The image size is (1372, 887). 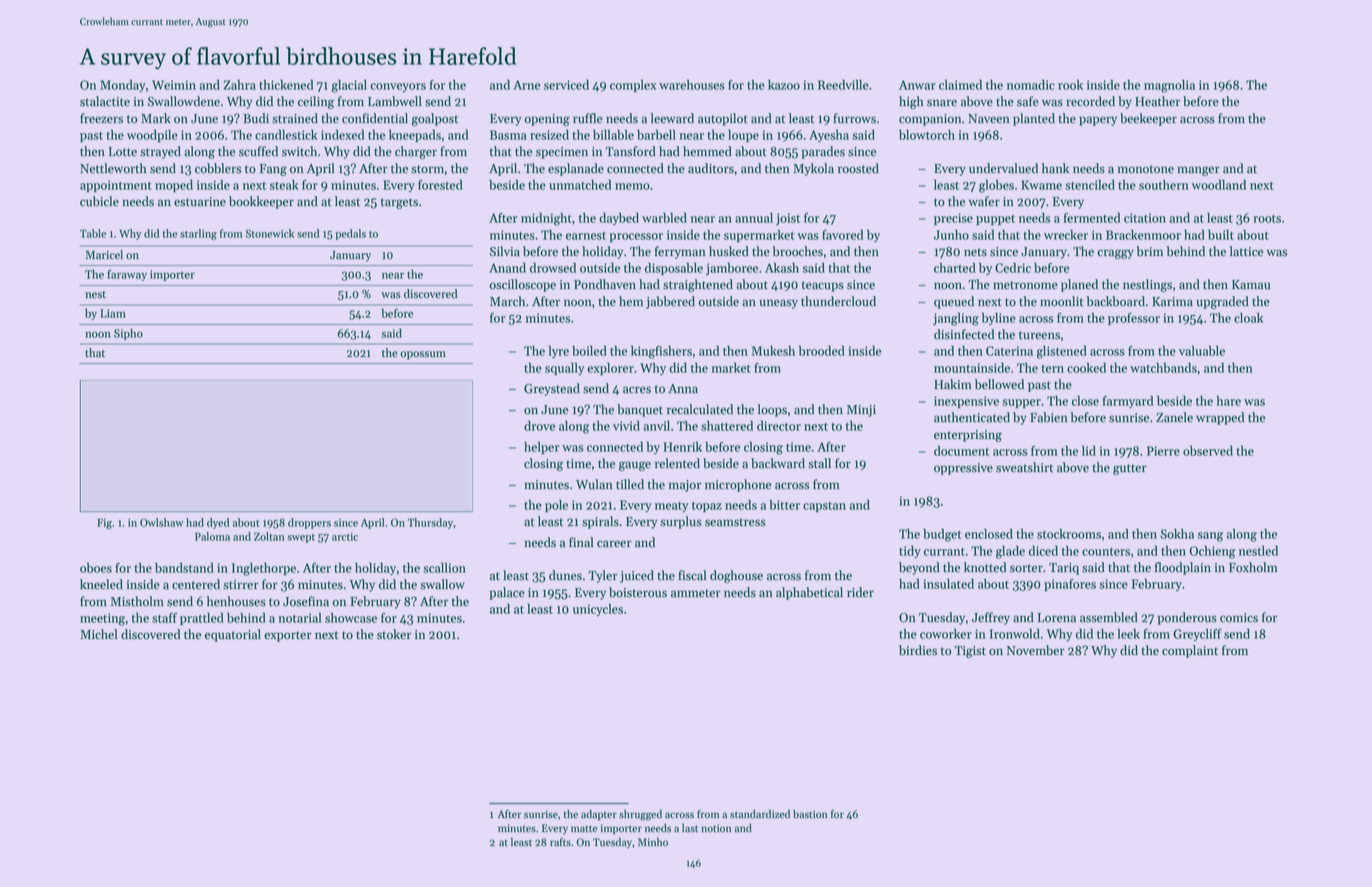 What do you see at coordinates (1190, 651) in the screenshot?
I see `complaint` at bounding box center [1190, 651].
